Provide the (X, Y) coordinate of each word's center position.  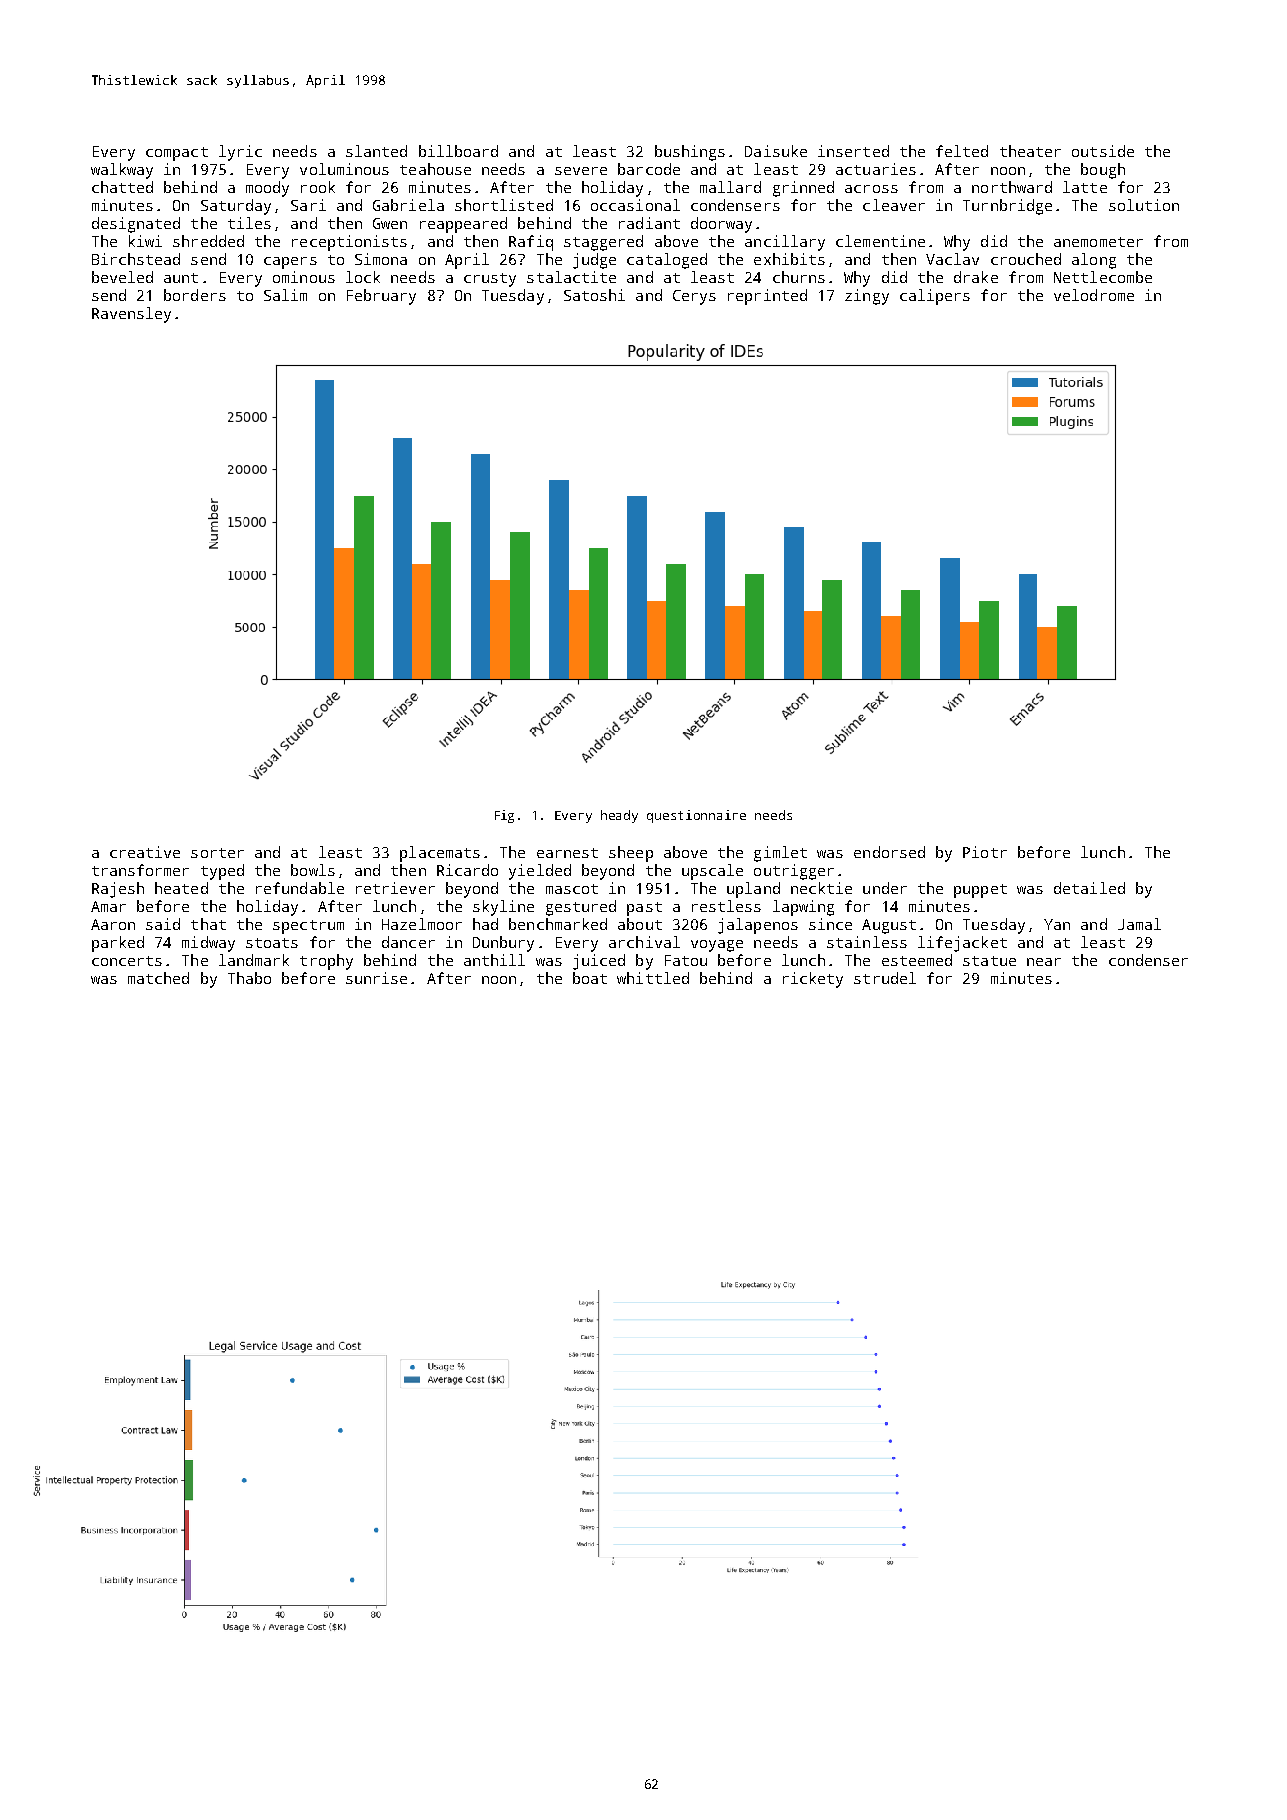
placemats (440, 854)
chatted (122, 187)
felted (962, 151)
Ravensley (131, 315)
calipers (935, 297)
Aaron (113, 924)
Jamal (1139, 924)
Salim (285, 295)
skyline (503, 908)
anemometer (1098, 242)
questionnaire (696, 816)
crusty (490, 280)
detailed (1089, 888)
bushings (690, 153)
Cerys (694, 297)
